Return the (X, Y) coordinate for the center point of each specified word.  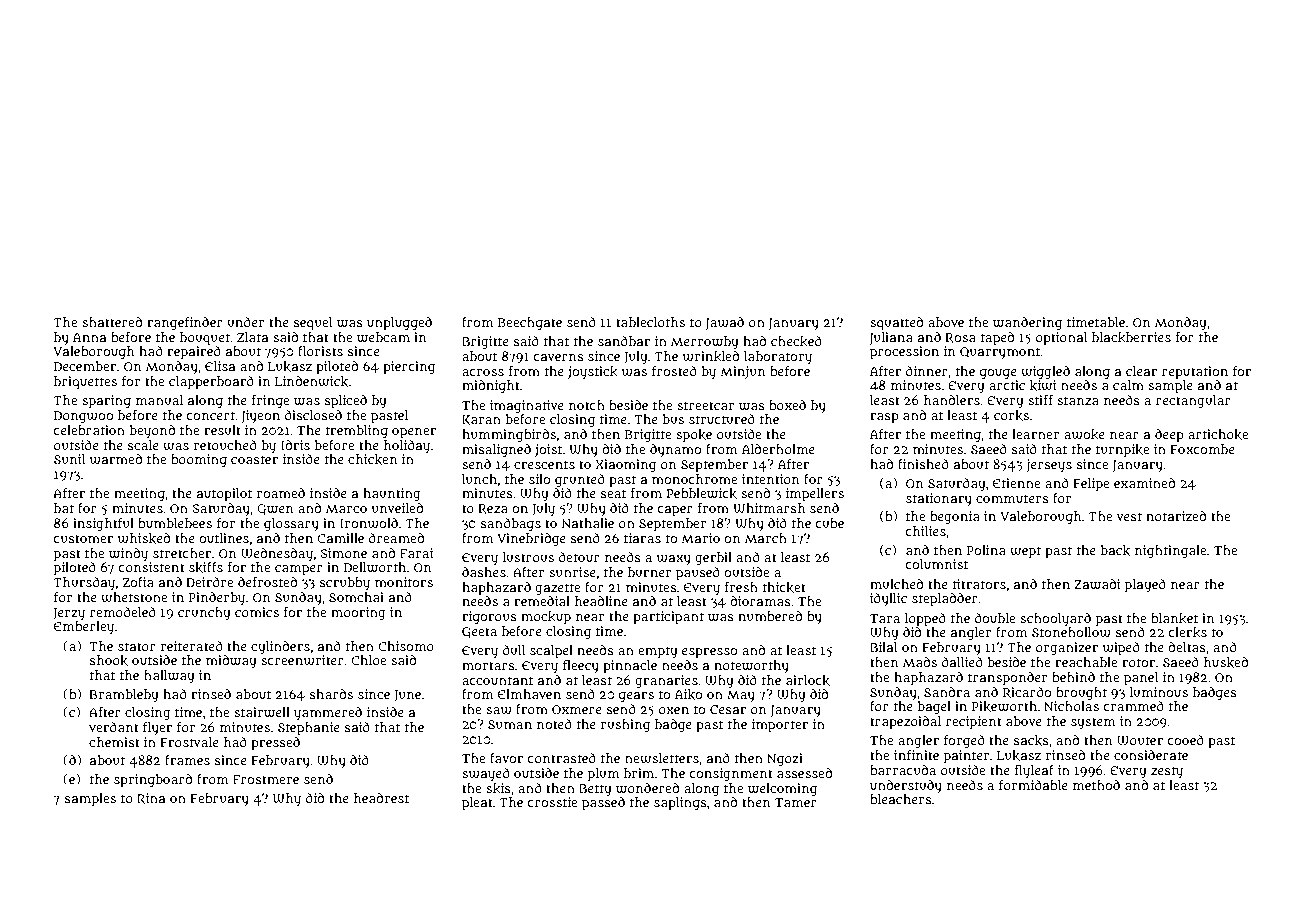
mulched (896, 584)
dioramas (760, 601)
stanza (1078, 400)
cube (829, 523)
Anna (89, 337)
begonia (955, 518)
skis (498, 788)
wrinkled (711, 356)
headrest (381, 798)
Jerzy (69, 614)
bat (64, 508)
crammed (1133, 706)
